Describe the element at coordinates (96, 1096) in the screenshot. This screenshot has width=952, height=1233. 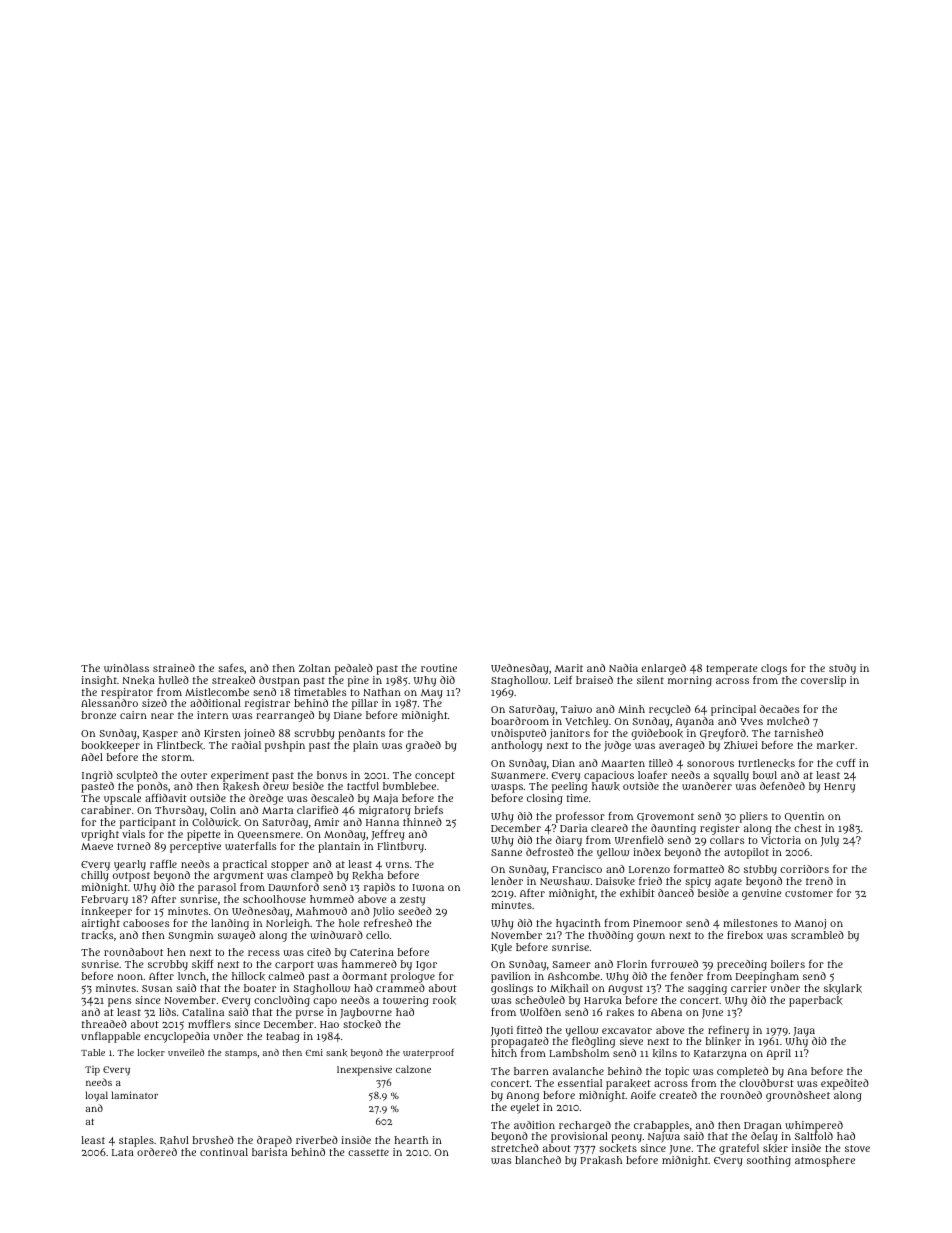
I see `loyal` at that location.
